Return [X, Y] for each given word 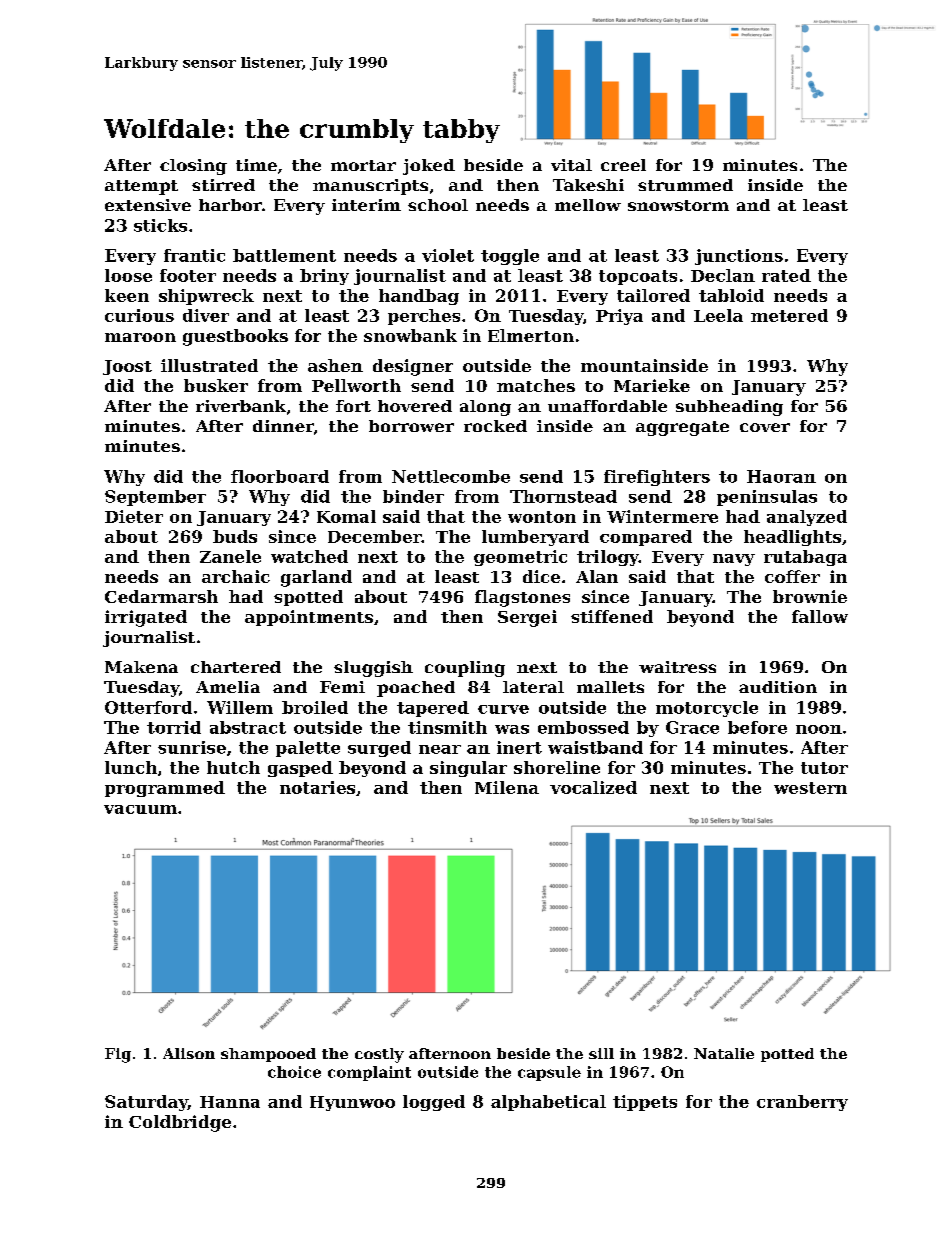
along [485, 408]
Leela [718, 315]
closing [193, 167]
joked [429, 167]
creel [623, 165]
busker [216, 385]
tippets [645, 1103]
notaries [317, 787]
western [810, 788]
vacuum [140, 809]
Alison [189, 1053]
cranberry [802, 1103]
